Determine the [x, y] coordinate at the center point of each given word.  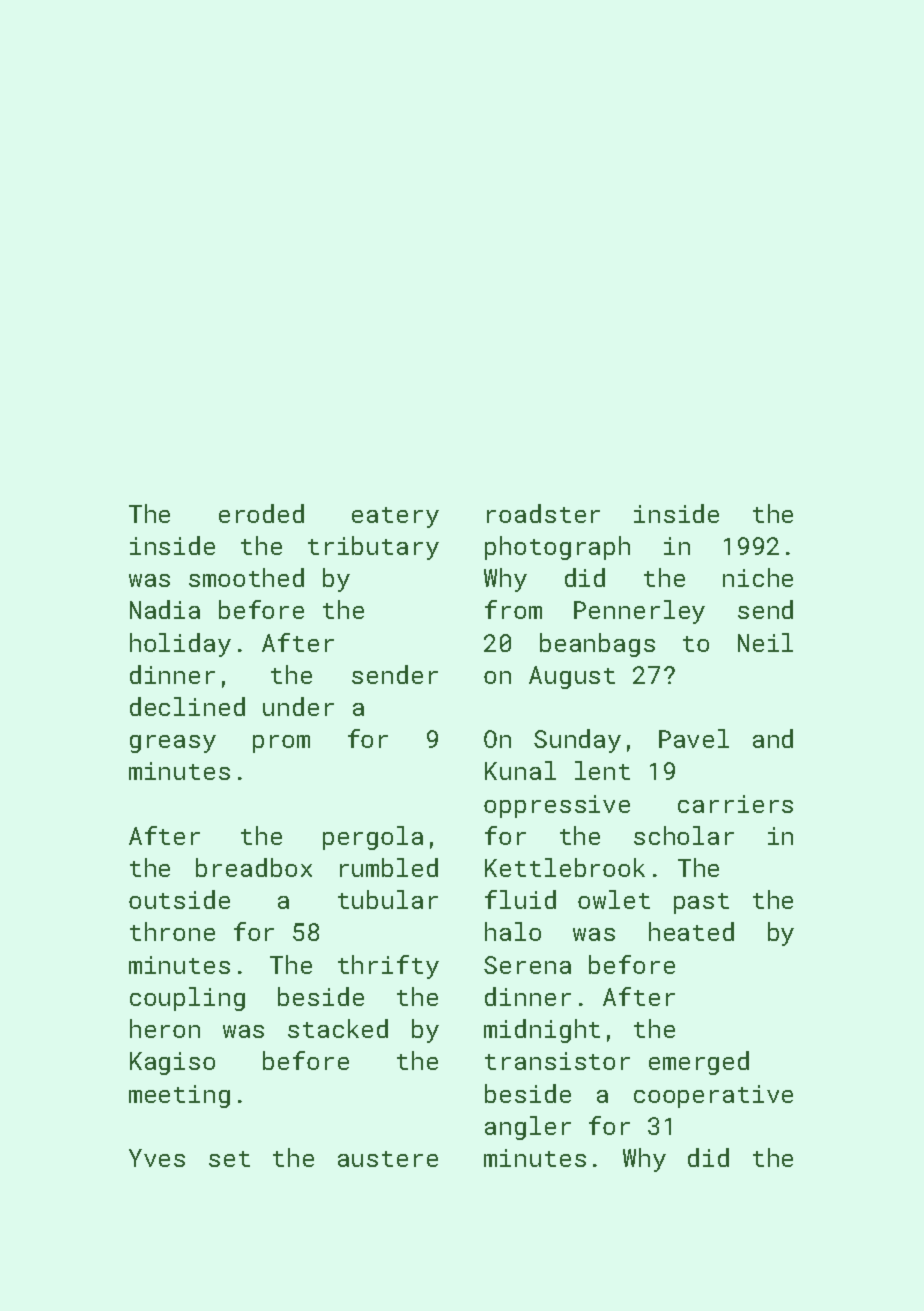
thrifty [388, 967]
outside [179, 899]
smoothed [246, 577]
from [513, 609]
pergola [373, 838]
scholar [684, 835]
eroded [261, 513]
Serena [527, 965]
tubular [388, 899]
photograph [557, 548]
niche [758, 577]
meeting [179, 1096]
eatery [395, 517]
